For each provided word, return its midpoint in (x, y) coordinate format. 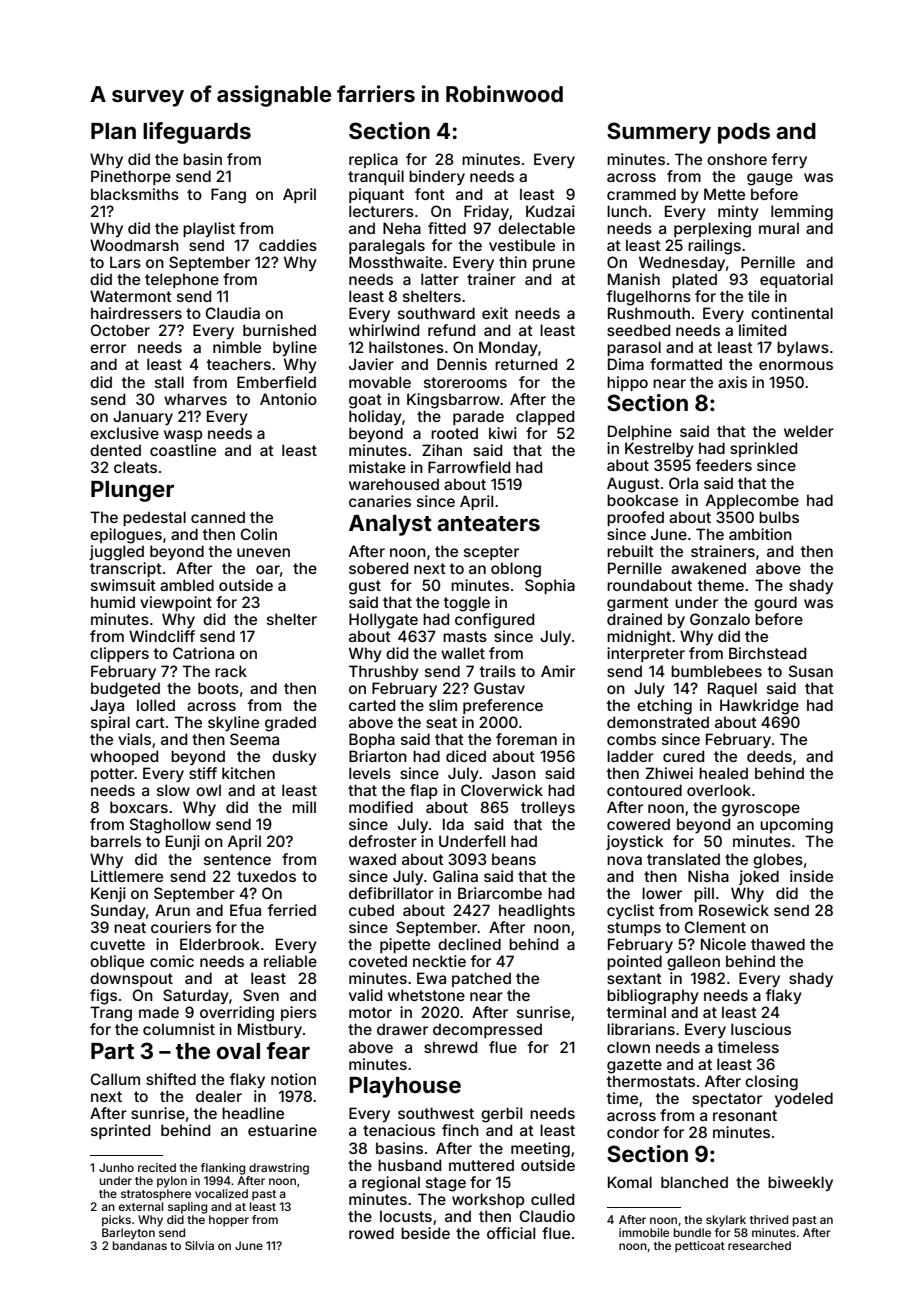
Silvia (199, 1245)
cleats (135, 467)
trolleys (548, 808)
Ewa (431, 978)
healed (723, 773)
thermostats (651, 1081)
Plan (113, 131)
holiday (375, 417)
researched (759, 1245)
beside (425, 1233)
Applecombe (752, 501)
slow (173, 790)
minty (738, 212)
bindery (437, 177)
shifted (171, 1079)
